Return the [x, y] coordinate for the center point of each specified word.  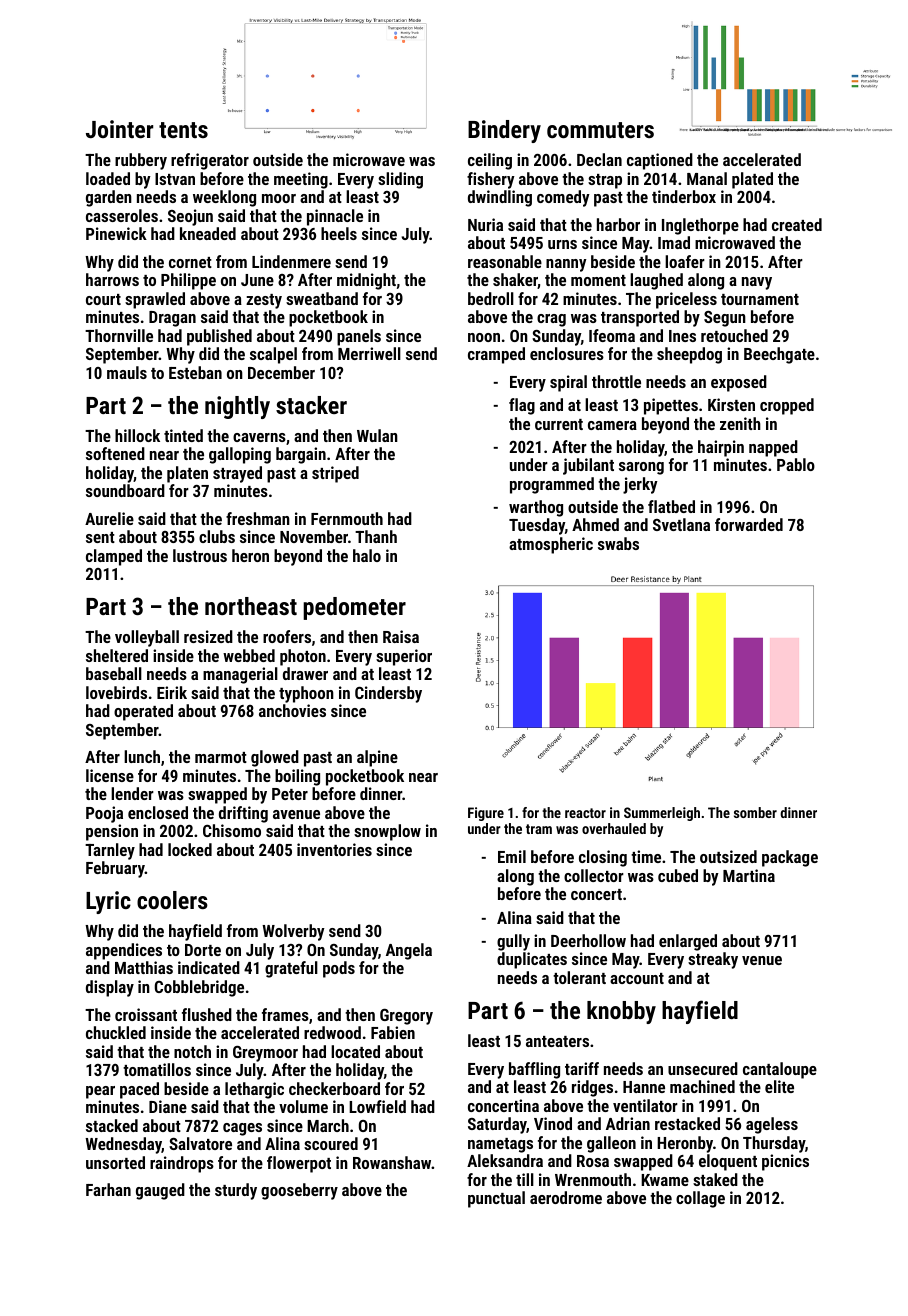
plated [752, 180]
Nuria [485, 224]
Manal [707, 178]
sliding [400, 180]
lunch [142, 756]
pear [100, 1092]
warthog [536, 508]
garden [109, 198]
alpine [377, 758]
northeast [251, 606]
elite [779, 1086]
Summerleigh [662, 814]
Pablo [796, 464]
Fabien [393, 1032]
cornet [190, 262]
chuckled [116, 1032]
